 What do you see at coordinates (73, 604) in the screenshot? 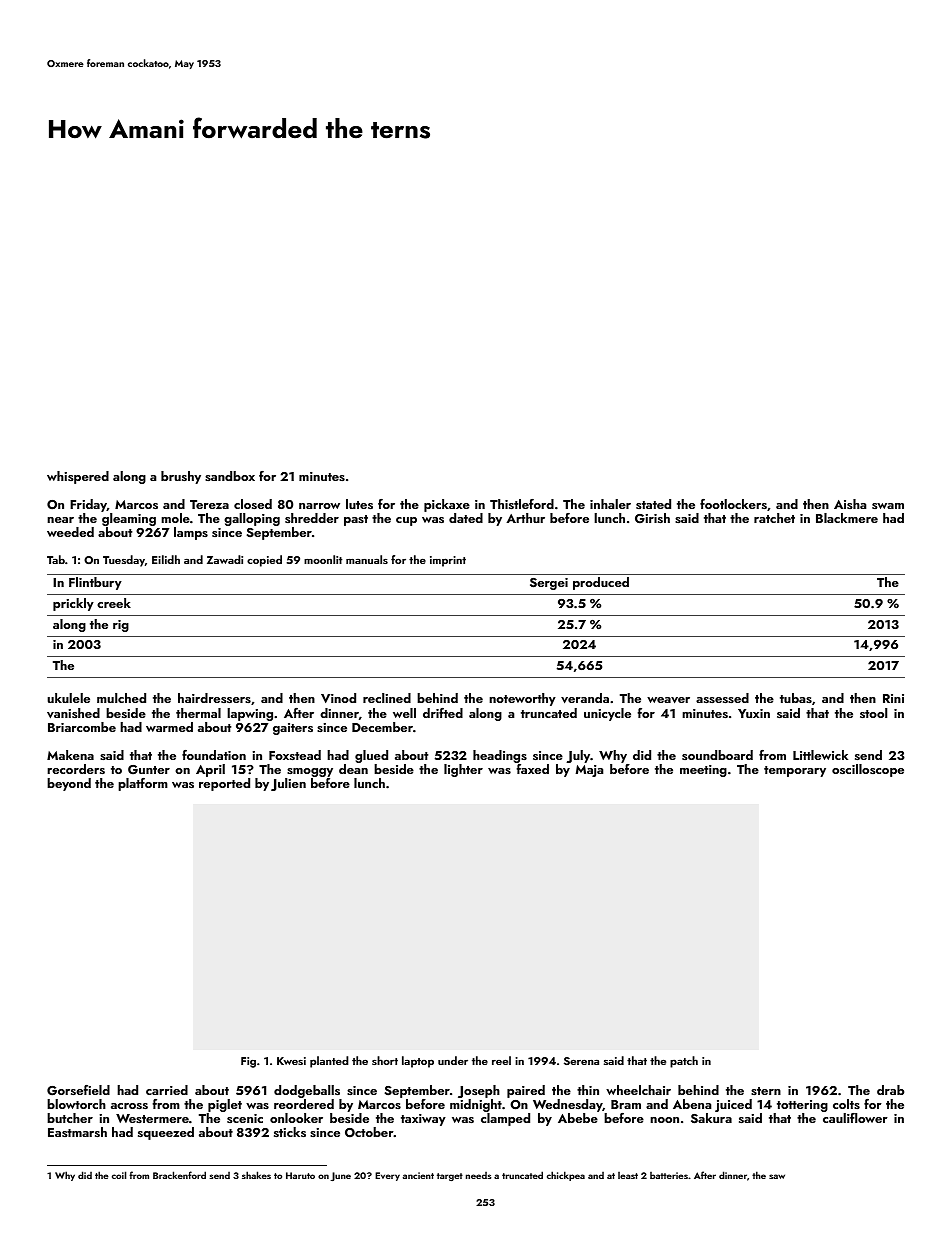
I see `prickly` at bounding box center [73, 604].
